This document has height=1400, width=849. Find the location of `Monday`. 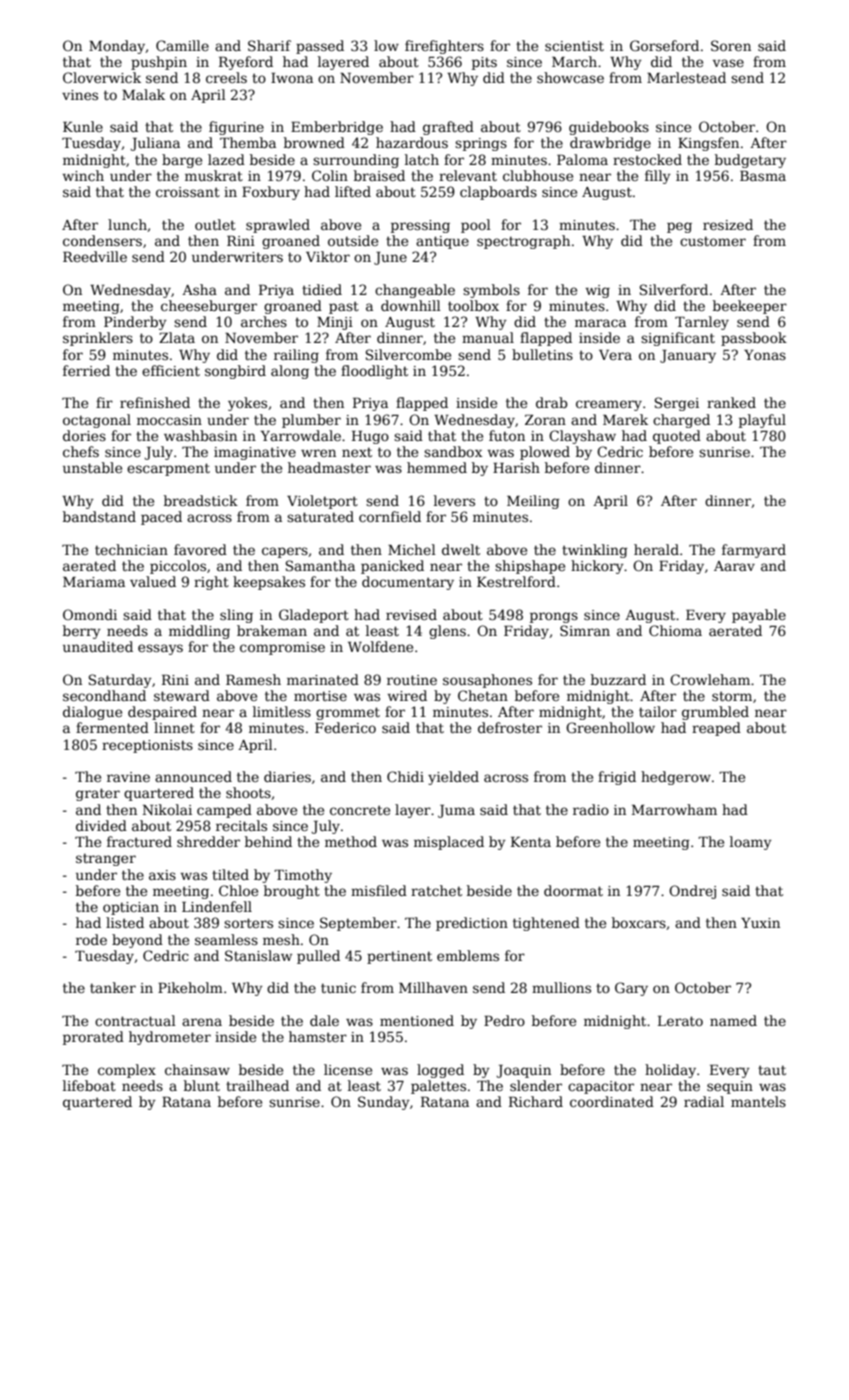

Monday is located at coordinates (117, 47).
